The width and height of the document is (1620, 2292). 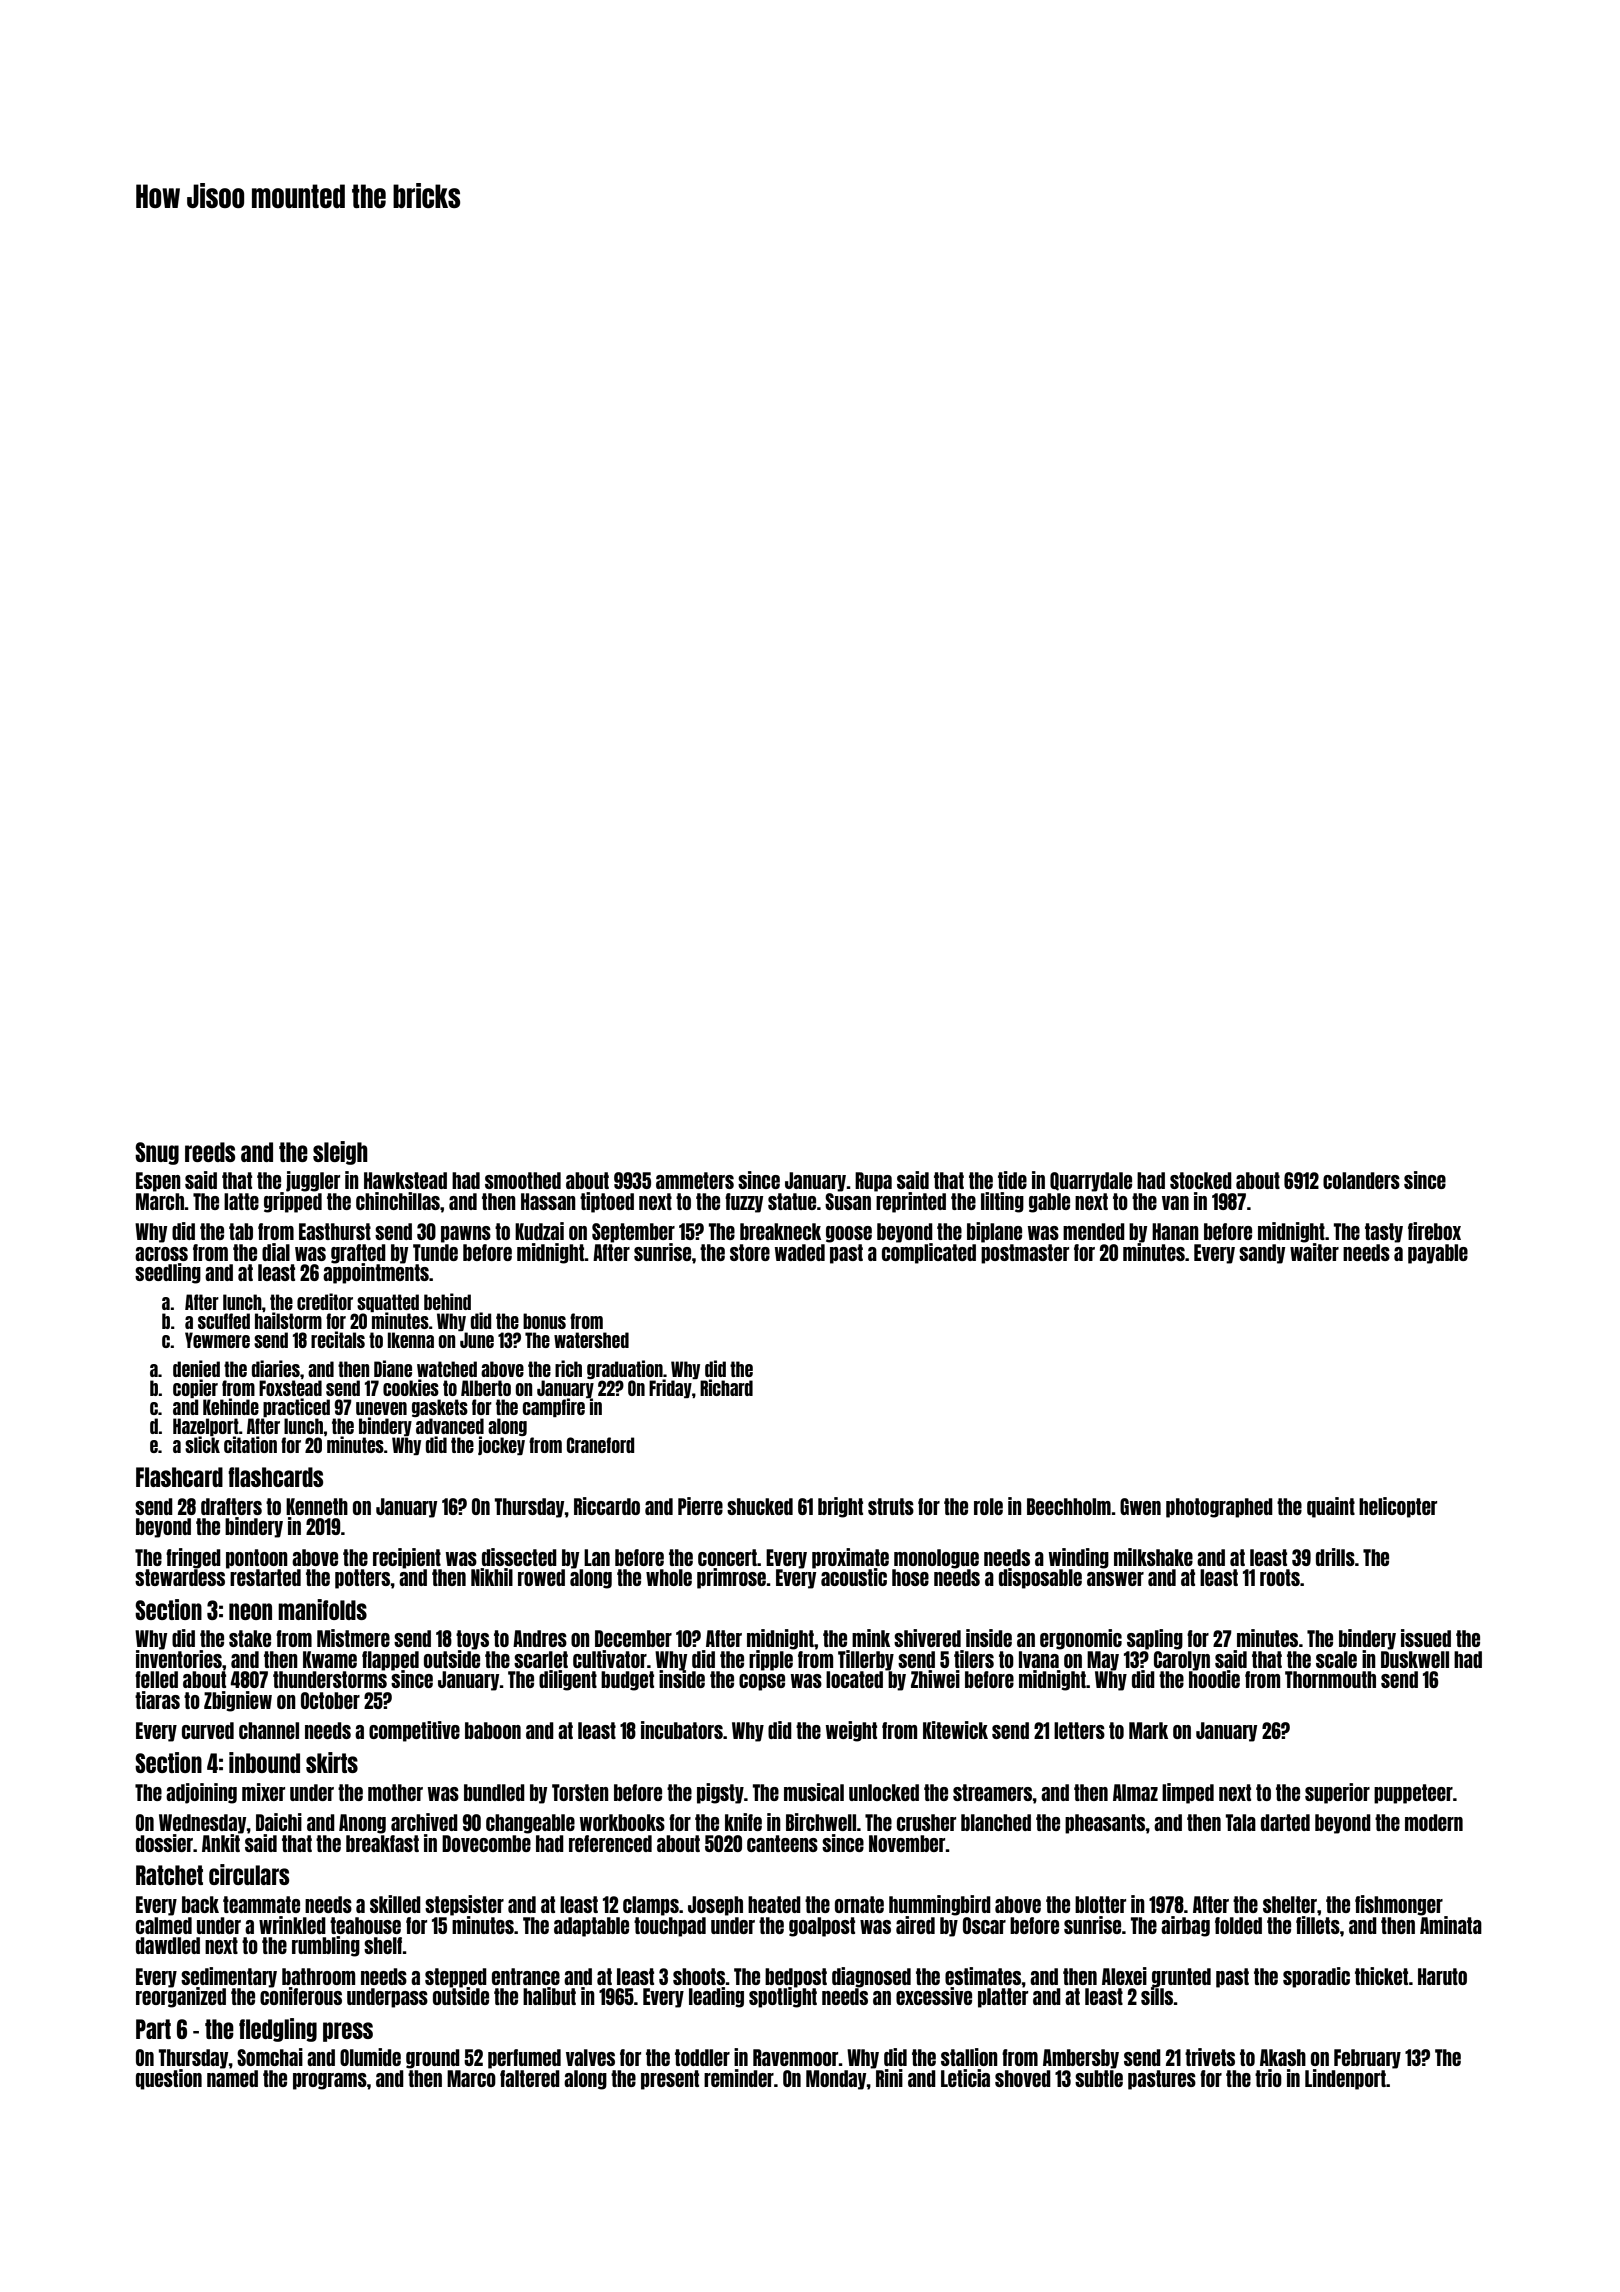 What do you see at coordinates (1345, 2079) in the document?
I see `Lindenport` at bounding box center [1345, 2079].
